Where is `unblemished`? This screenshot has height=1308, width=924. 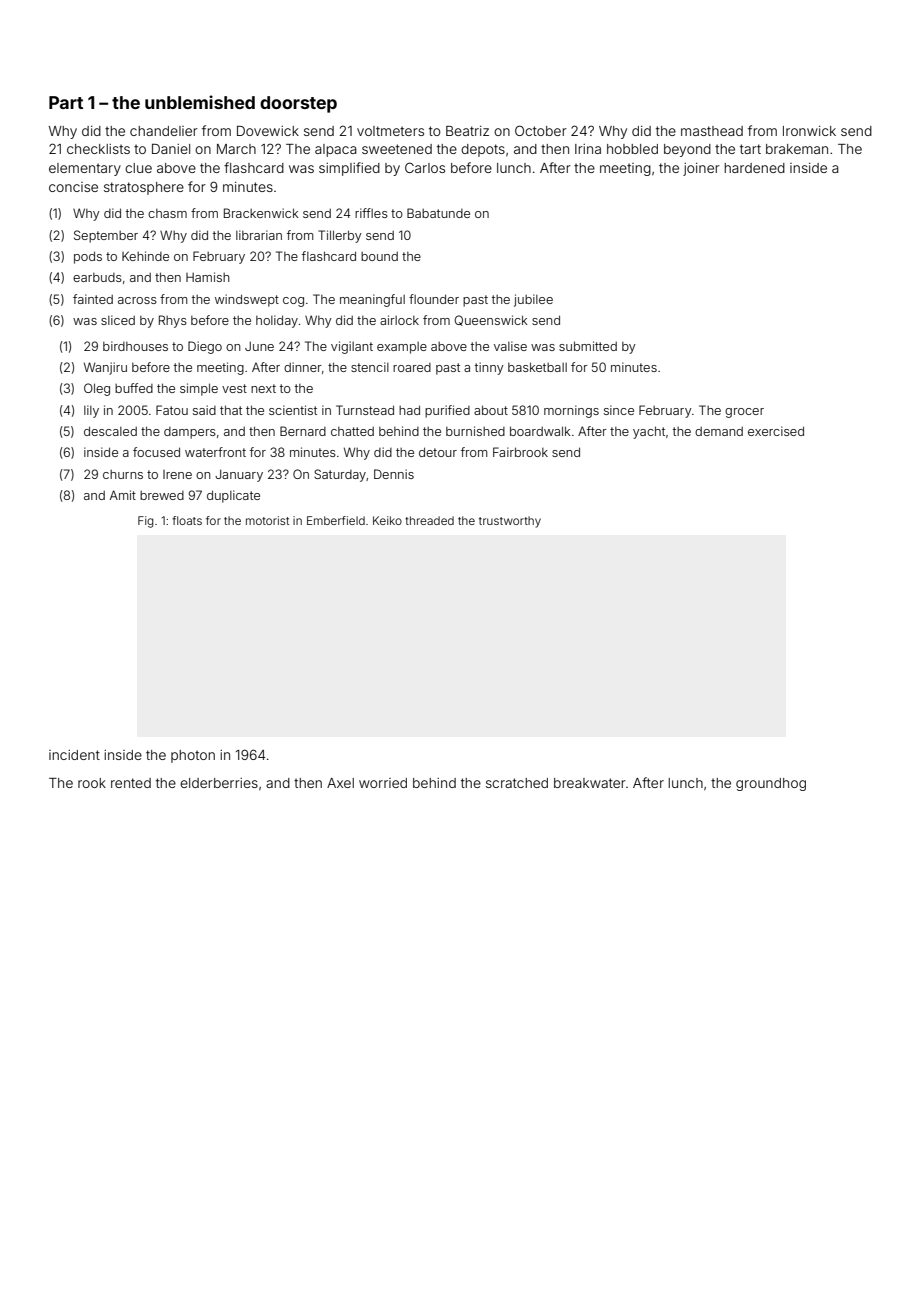
unblemished is located at coordinates (200, 102).
